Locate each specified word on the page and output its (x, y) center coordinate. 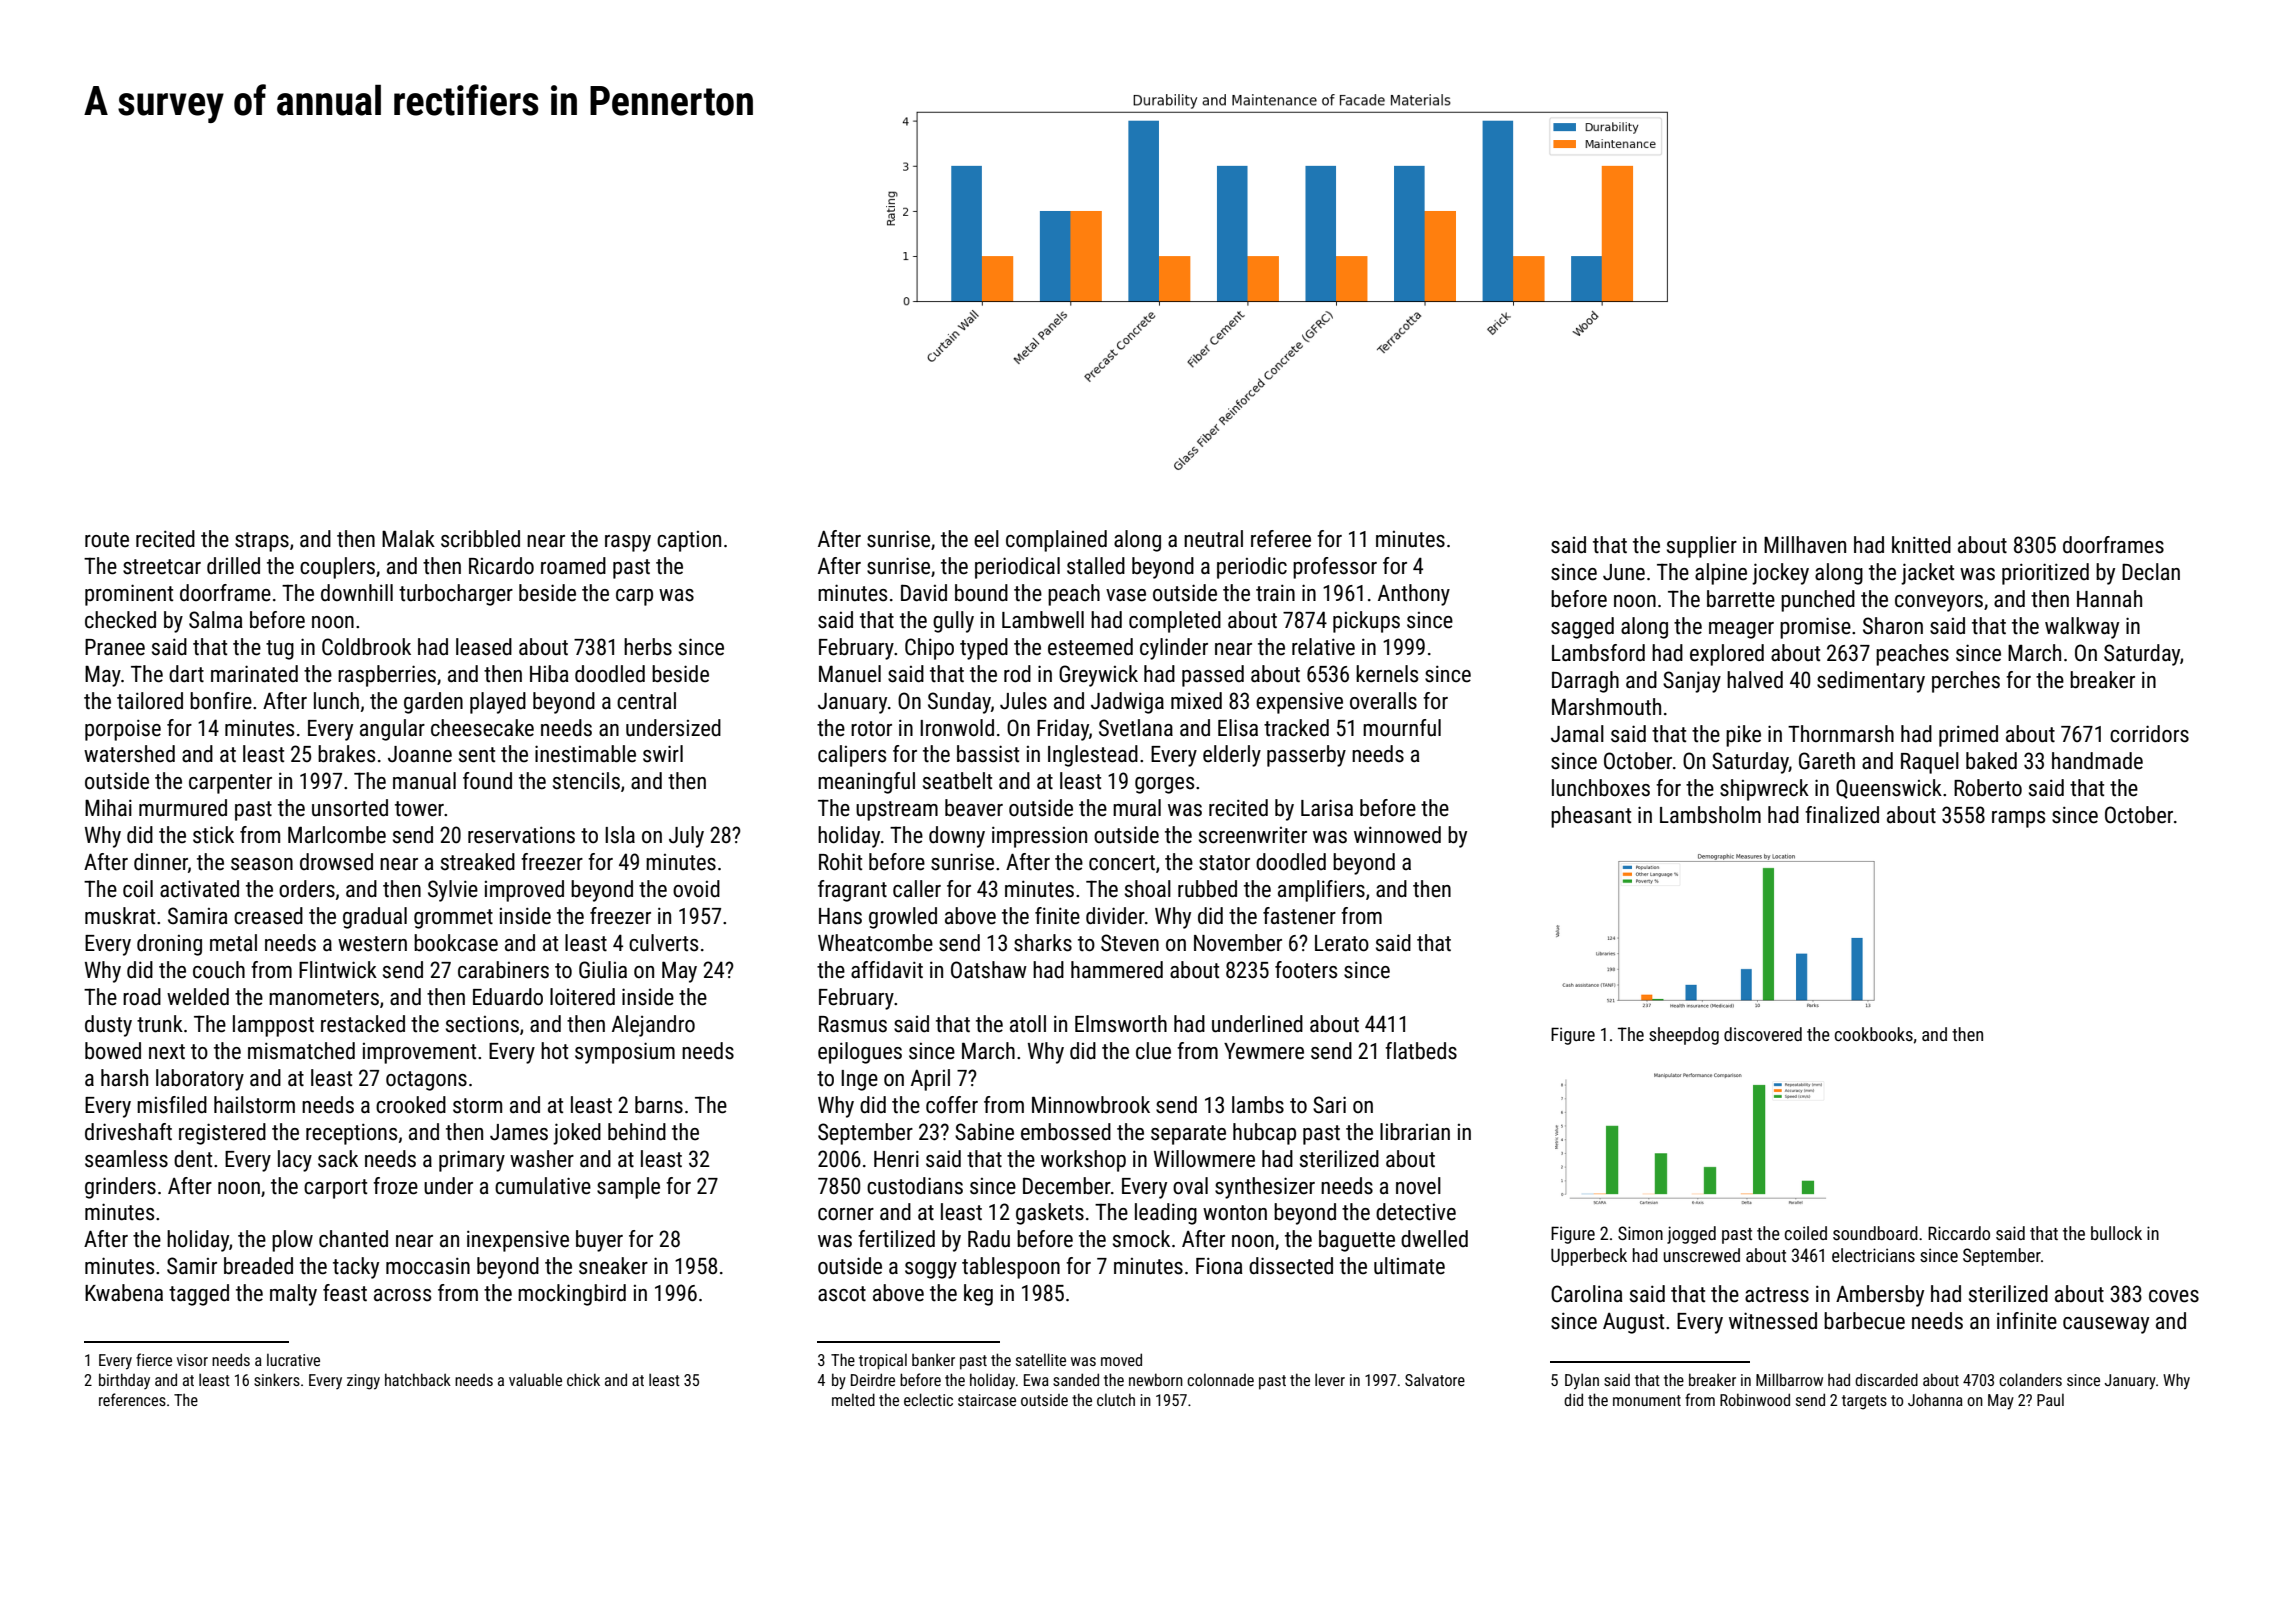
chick (583, 1379)
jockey (1780, 574)
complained (1056, 541)
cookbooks (1874, 1034)
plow (292, 1241)
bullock (2116, 1233)
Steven (1130, 943)
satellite (1041, 1359)
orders (307, 889)
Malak (408, 539)
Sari (1329, 1105)
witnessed (1773, 1321)
